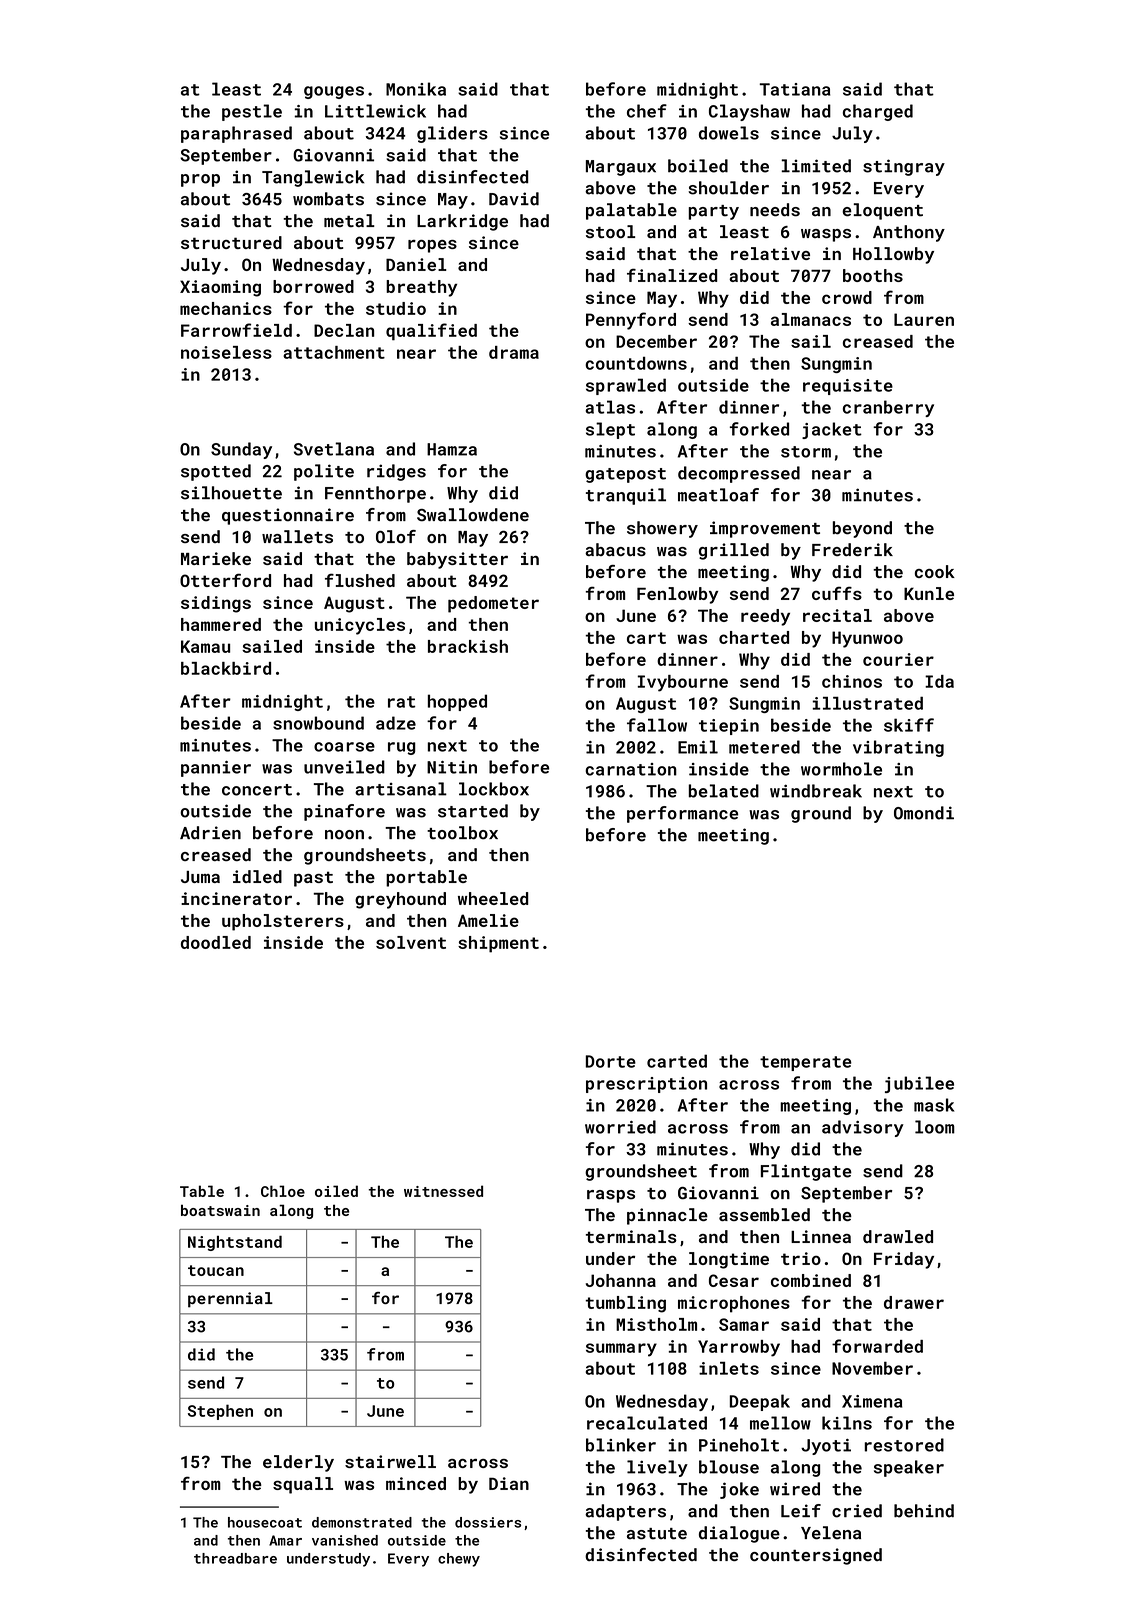 The width and height of the screenshot is (1140, 1619). Describe the element at coordinates (682, 814) in the screenshot. I see `performance` at that location.
